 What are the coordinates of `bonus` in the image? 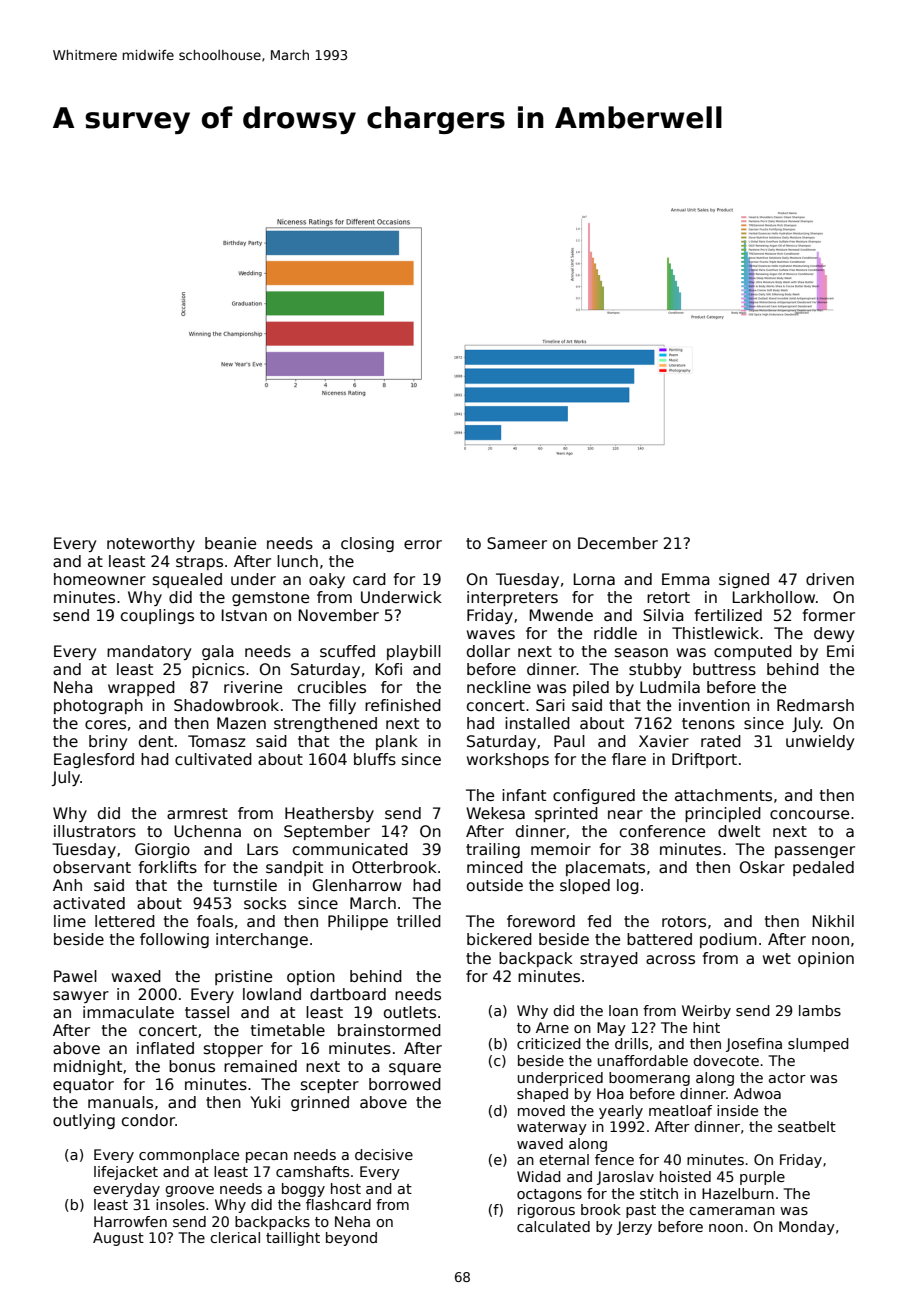 It's located at (192, 1066).
